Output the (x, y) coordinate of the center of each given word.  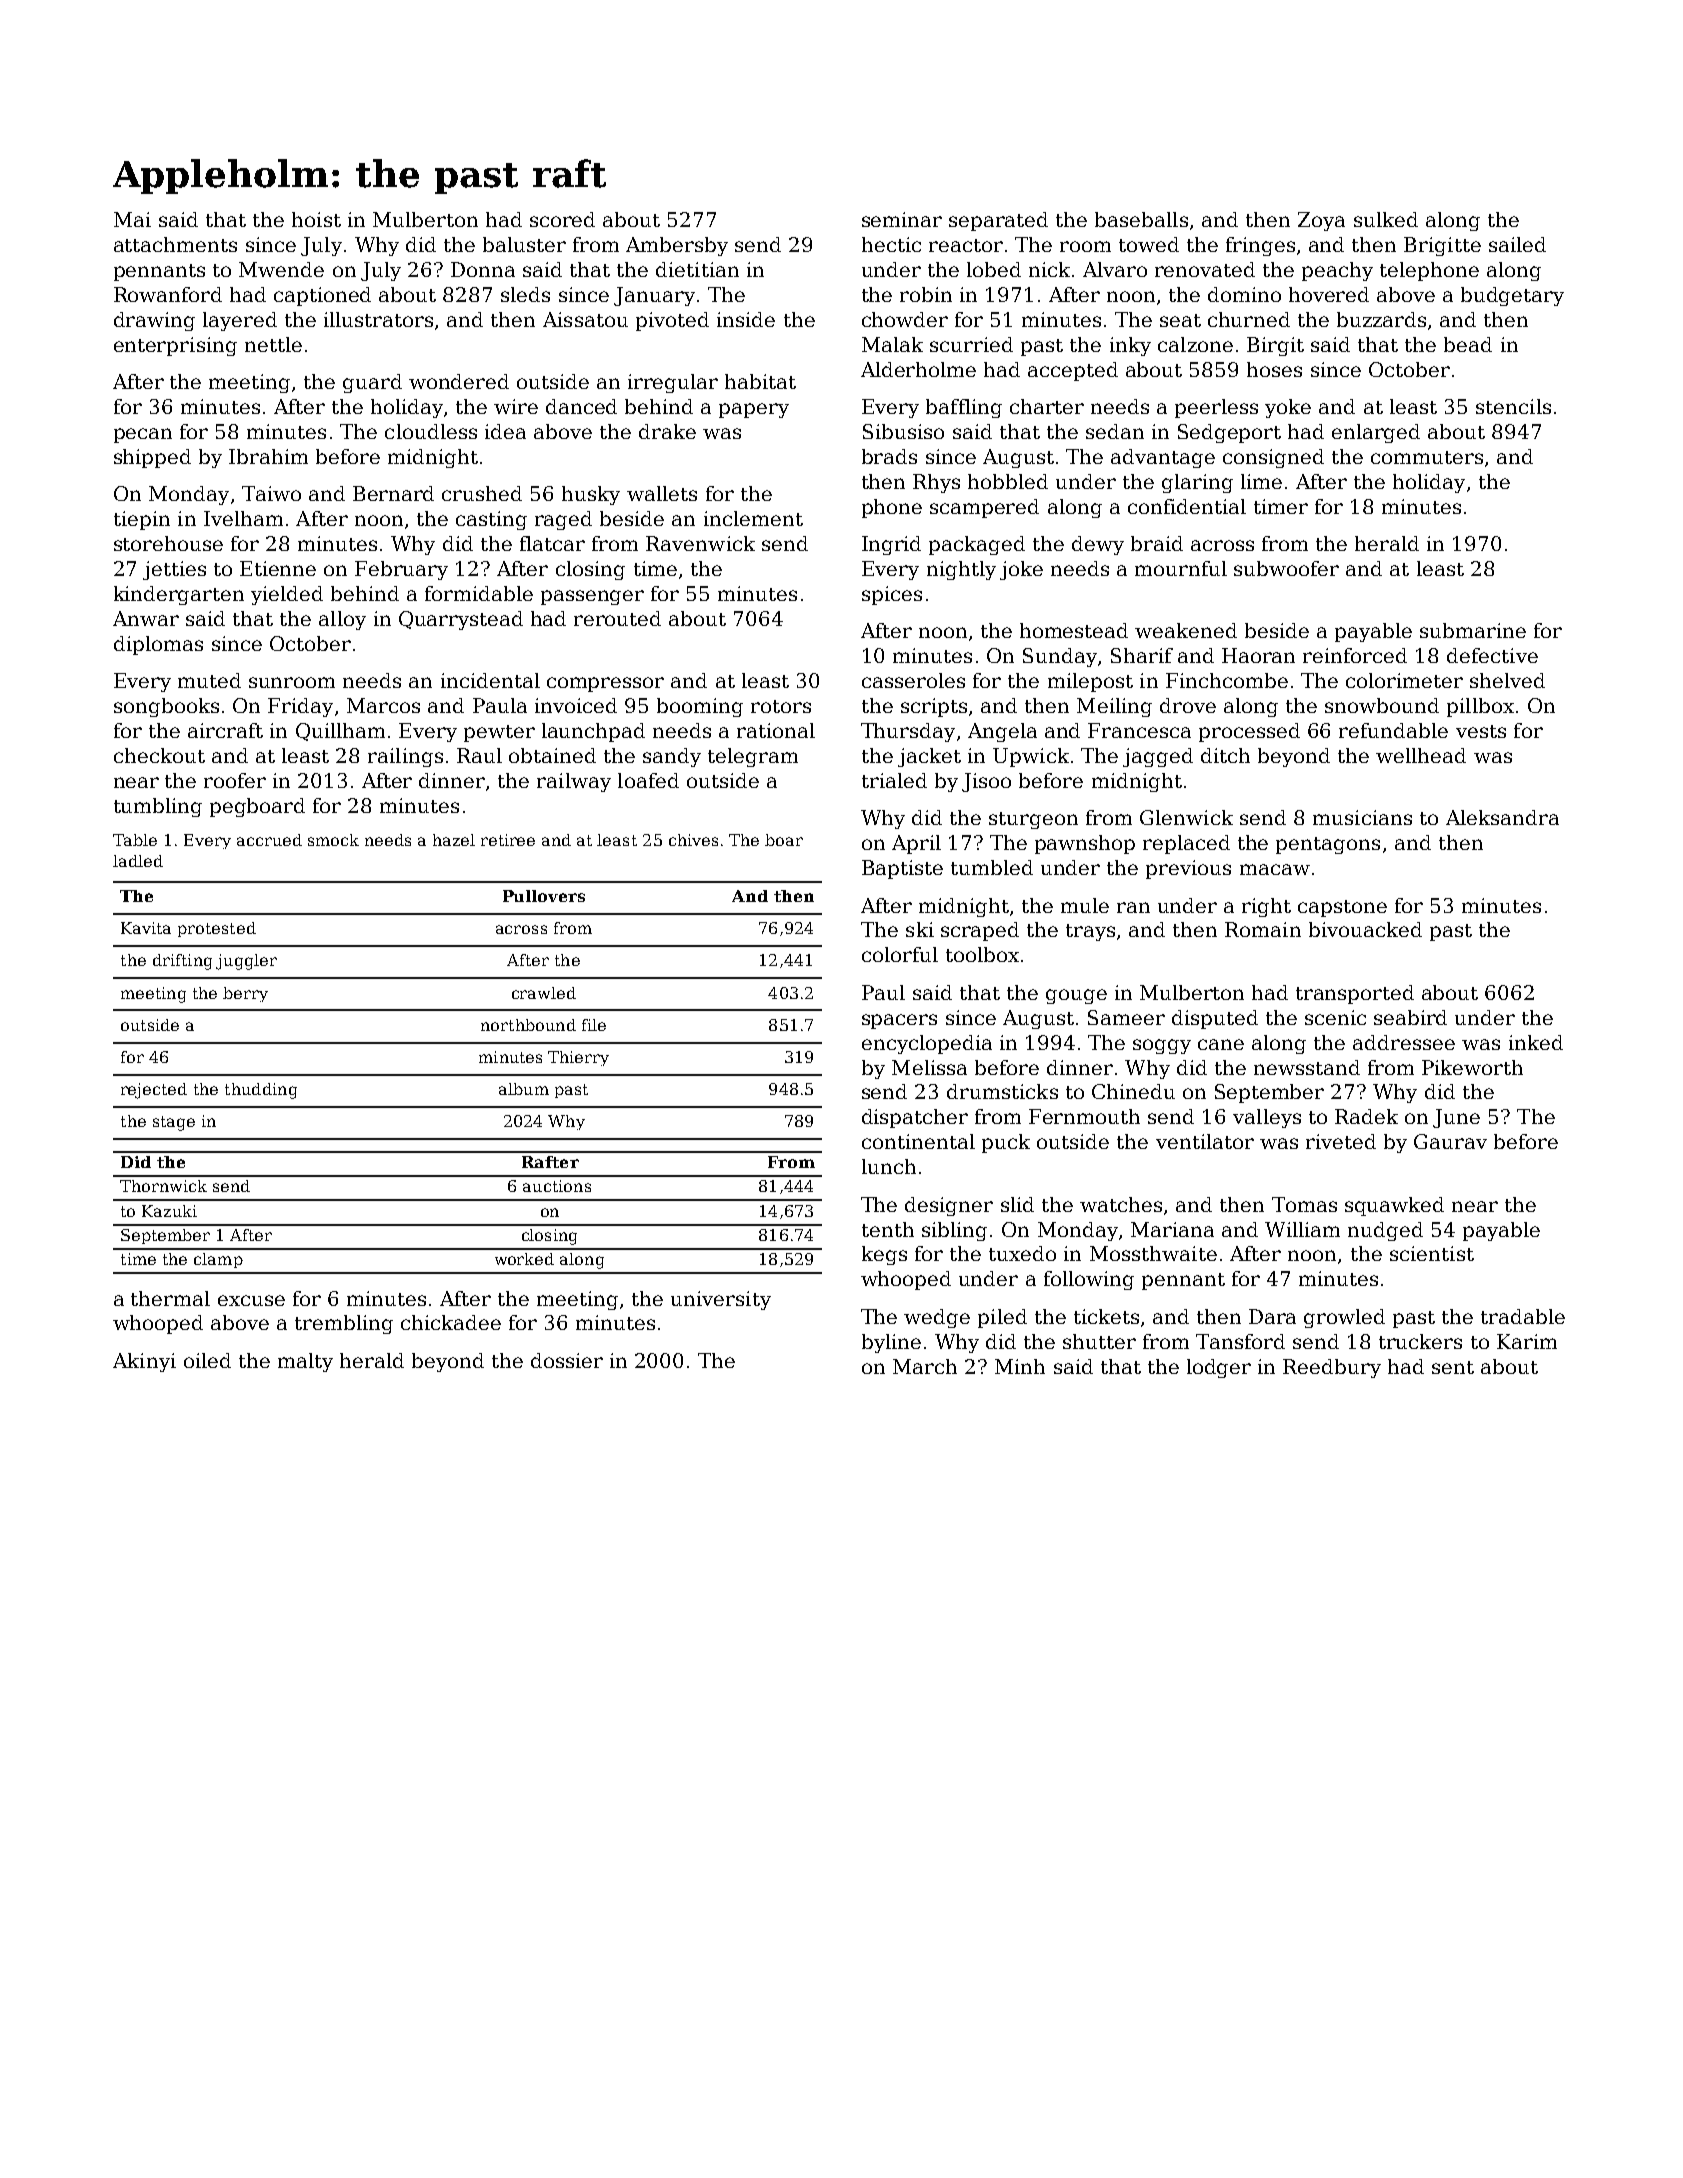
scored (562, 219)
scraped (980, 931)
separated (998, 221)
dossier (567, 1360)
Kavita (146, 928)
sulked (1386, 219)
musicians (1362, 817)
